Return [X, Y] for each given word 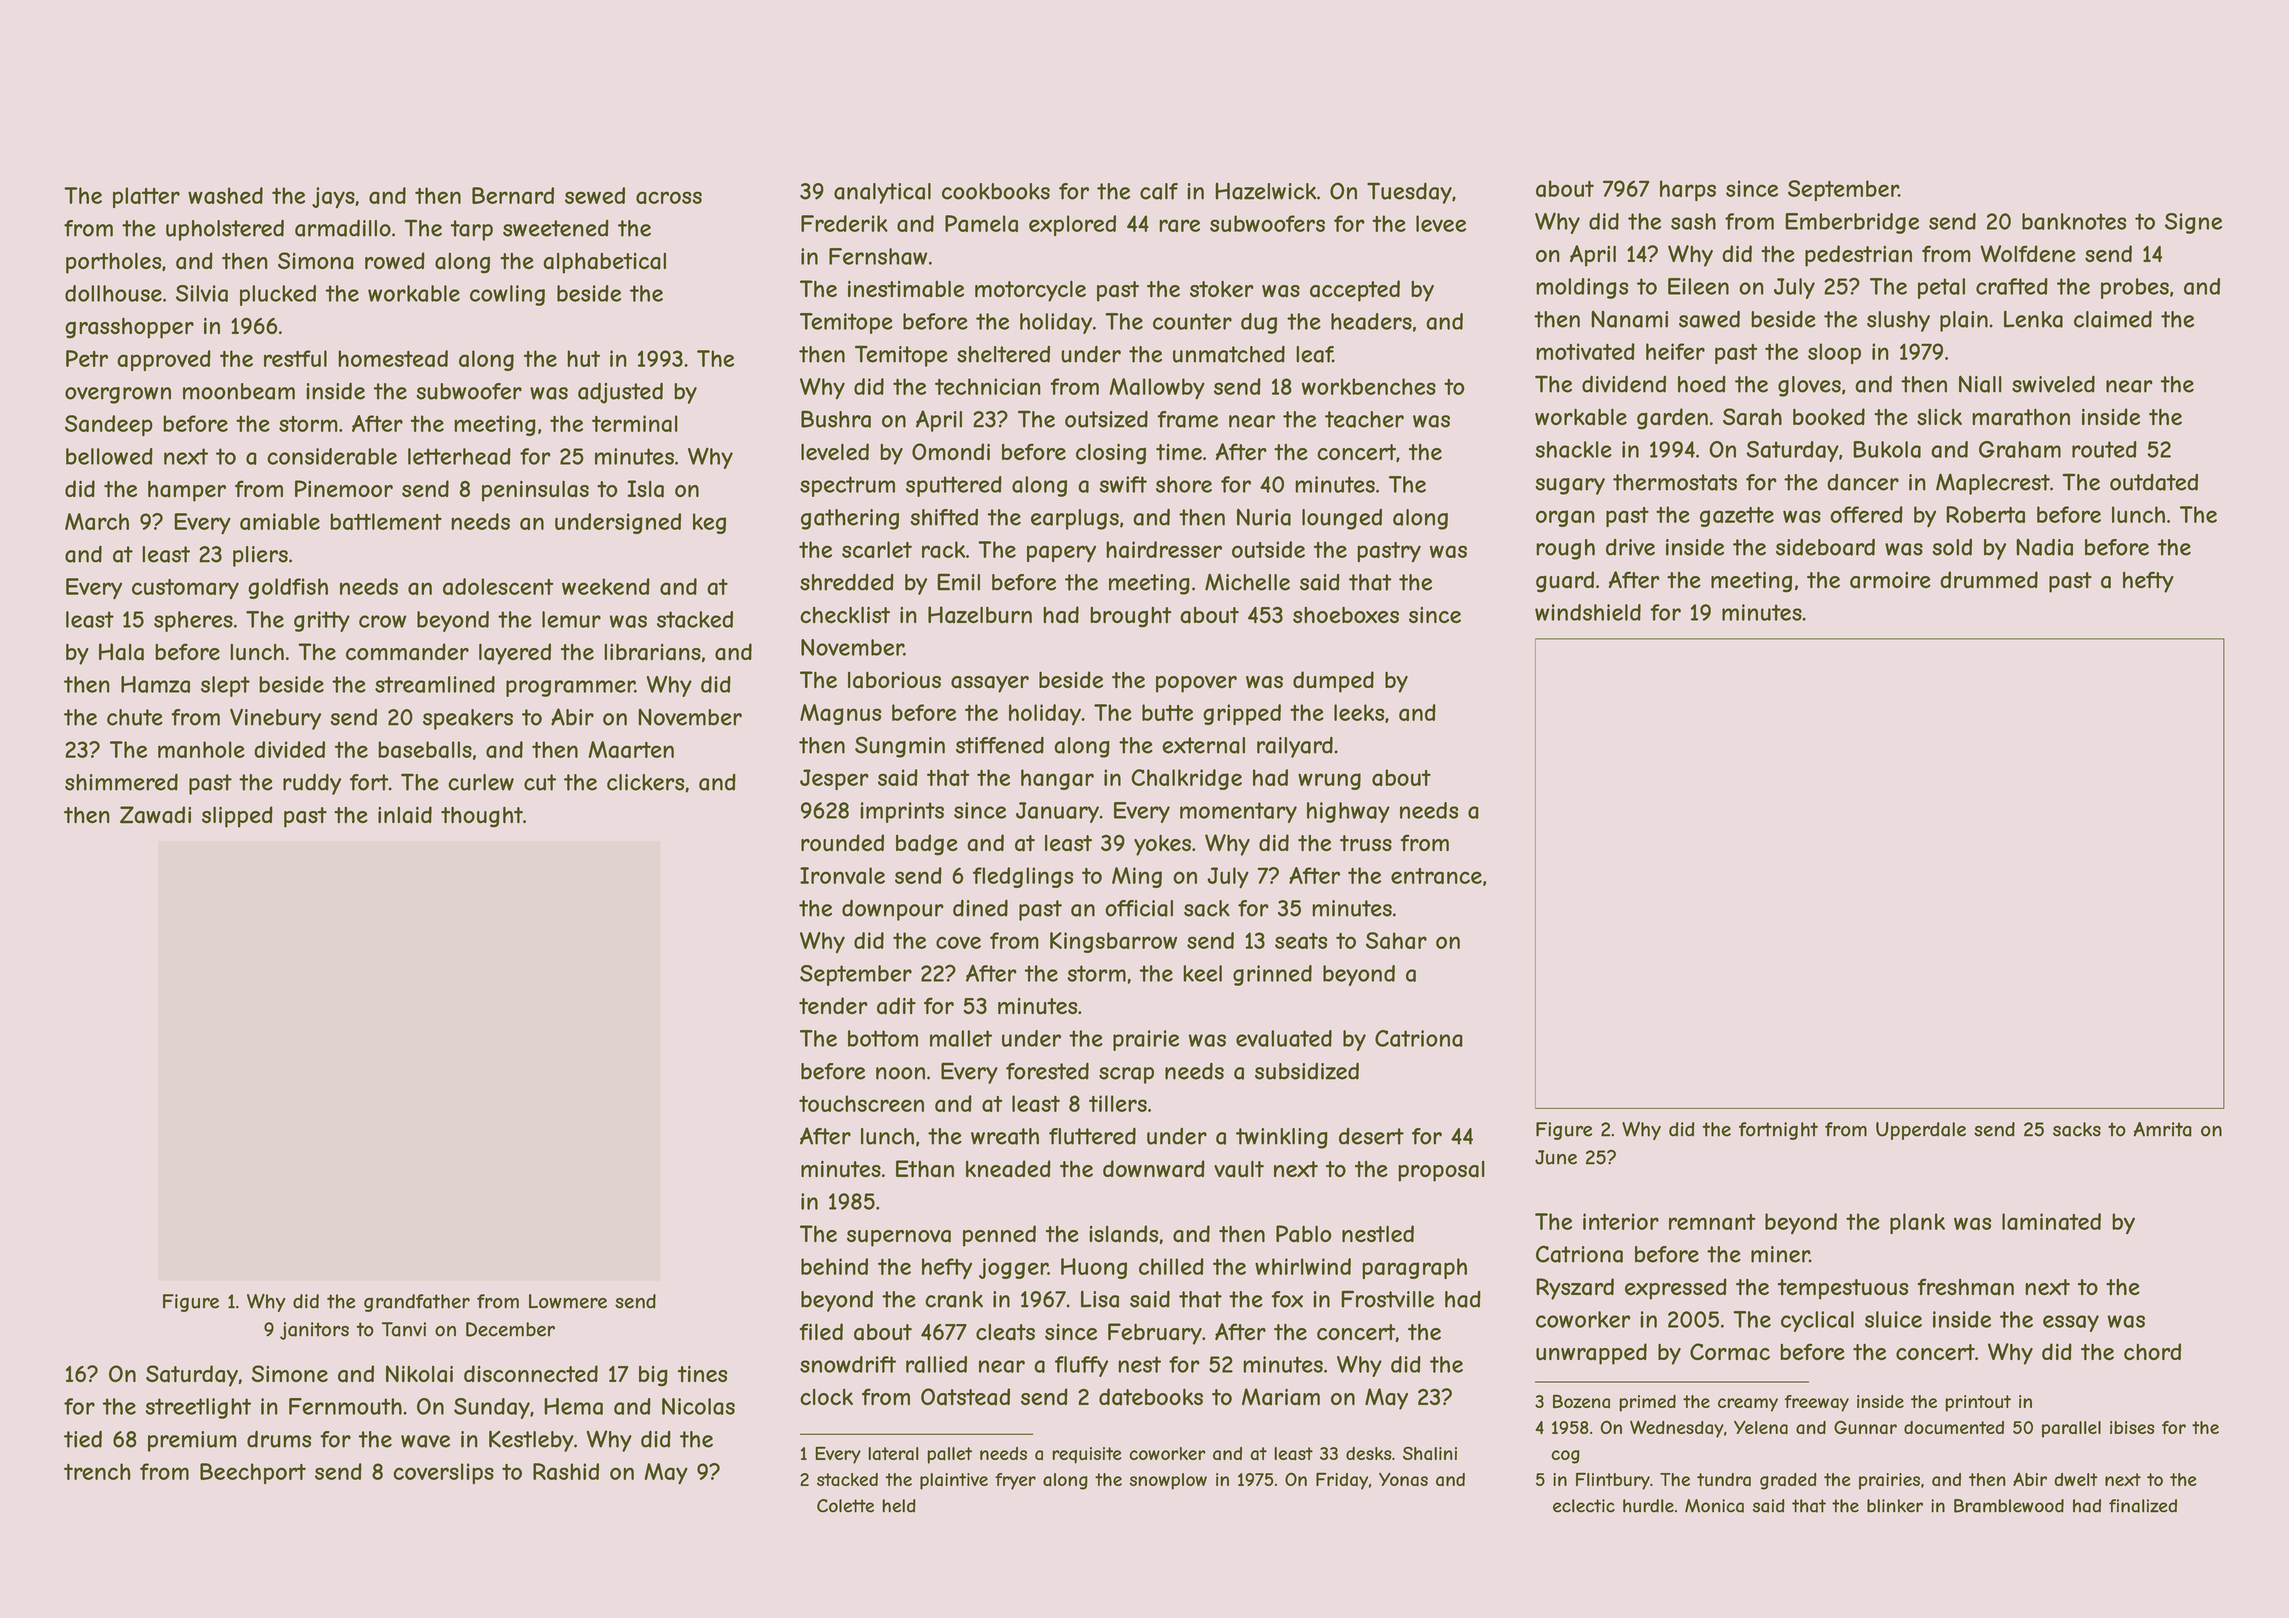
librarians [652, 652]
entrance [1436, 876]
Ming [1137, 877]
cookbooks [996, 191]
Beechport [253, 1473]
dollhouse [113, 293]
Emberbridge [1852, 223]
